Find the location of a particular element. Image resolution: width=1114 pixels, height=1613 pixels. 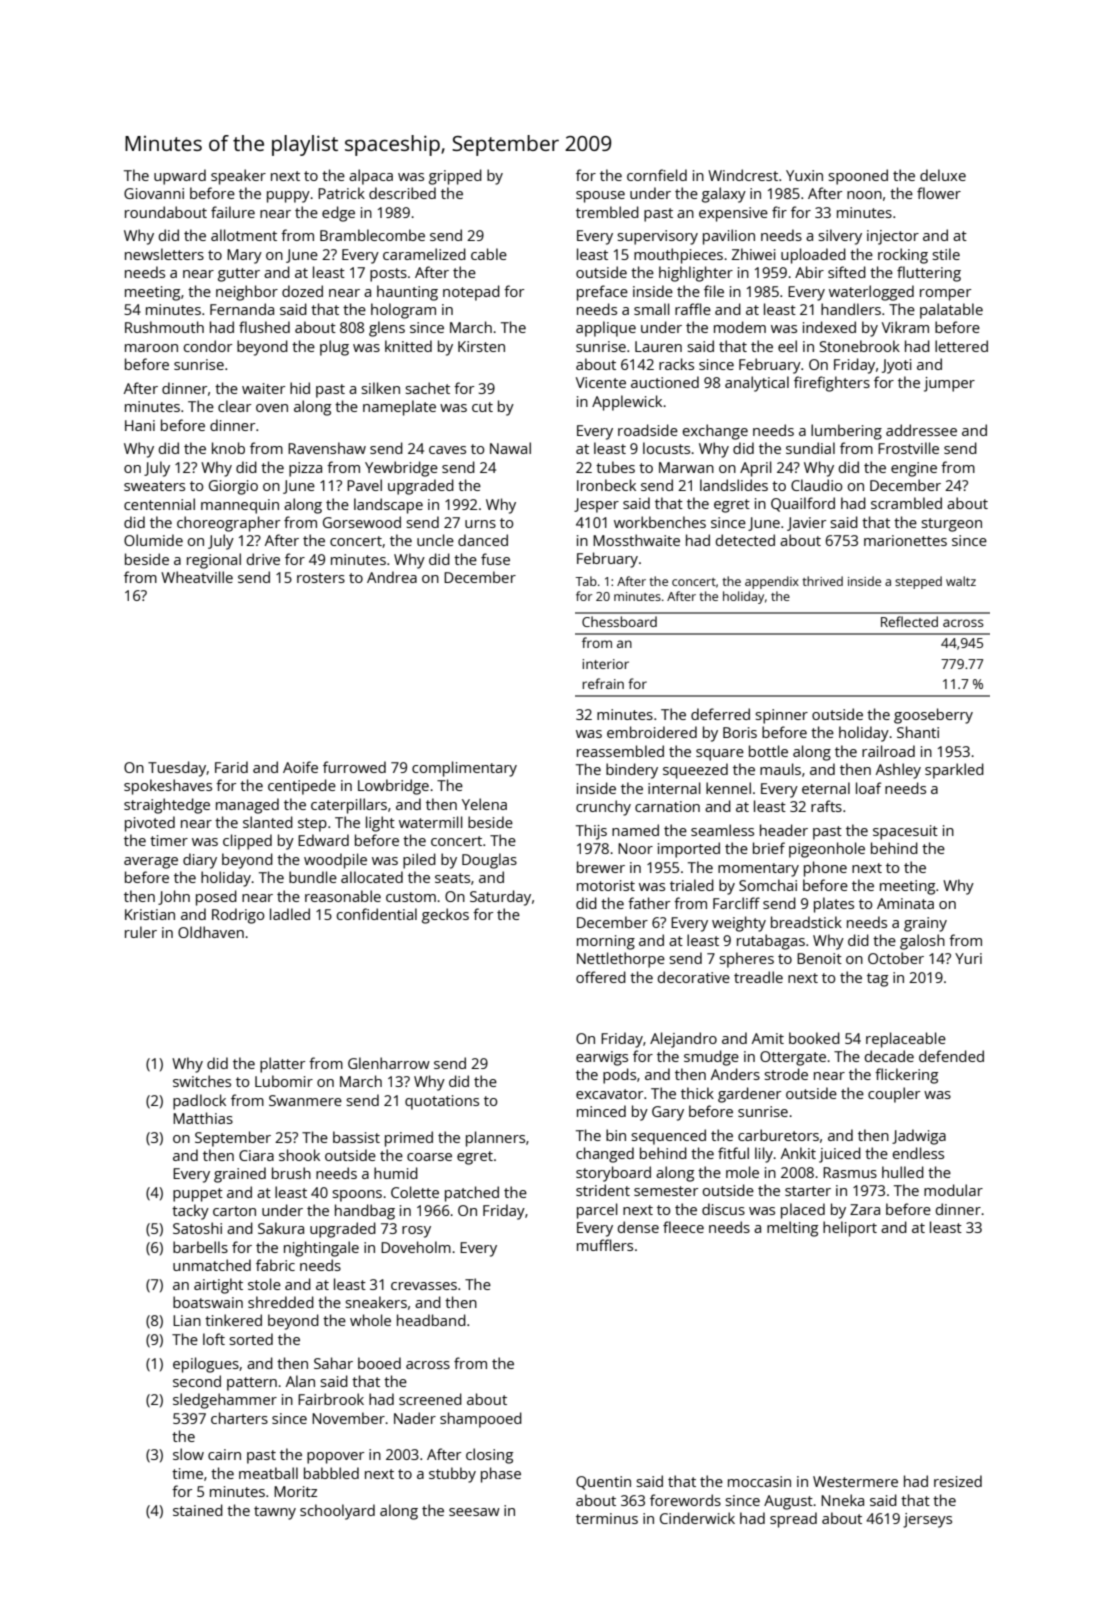

tacky is located at coordinates (190, 1212).
